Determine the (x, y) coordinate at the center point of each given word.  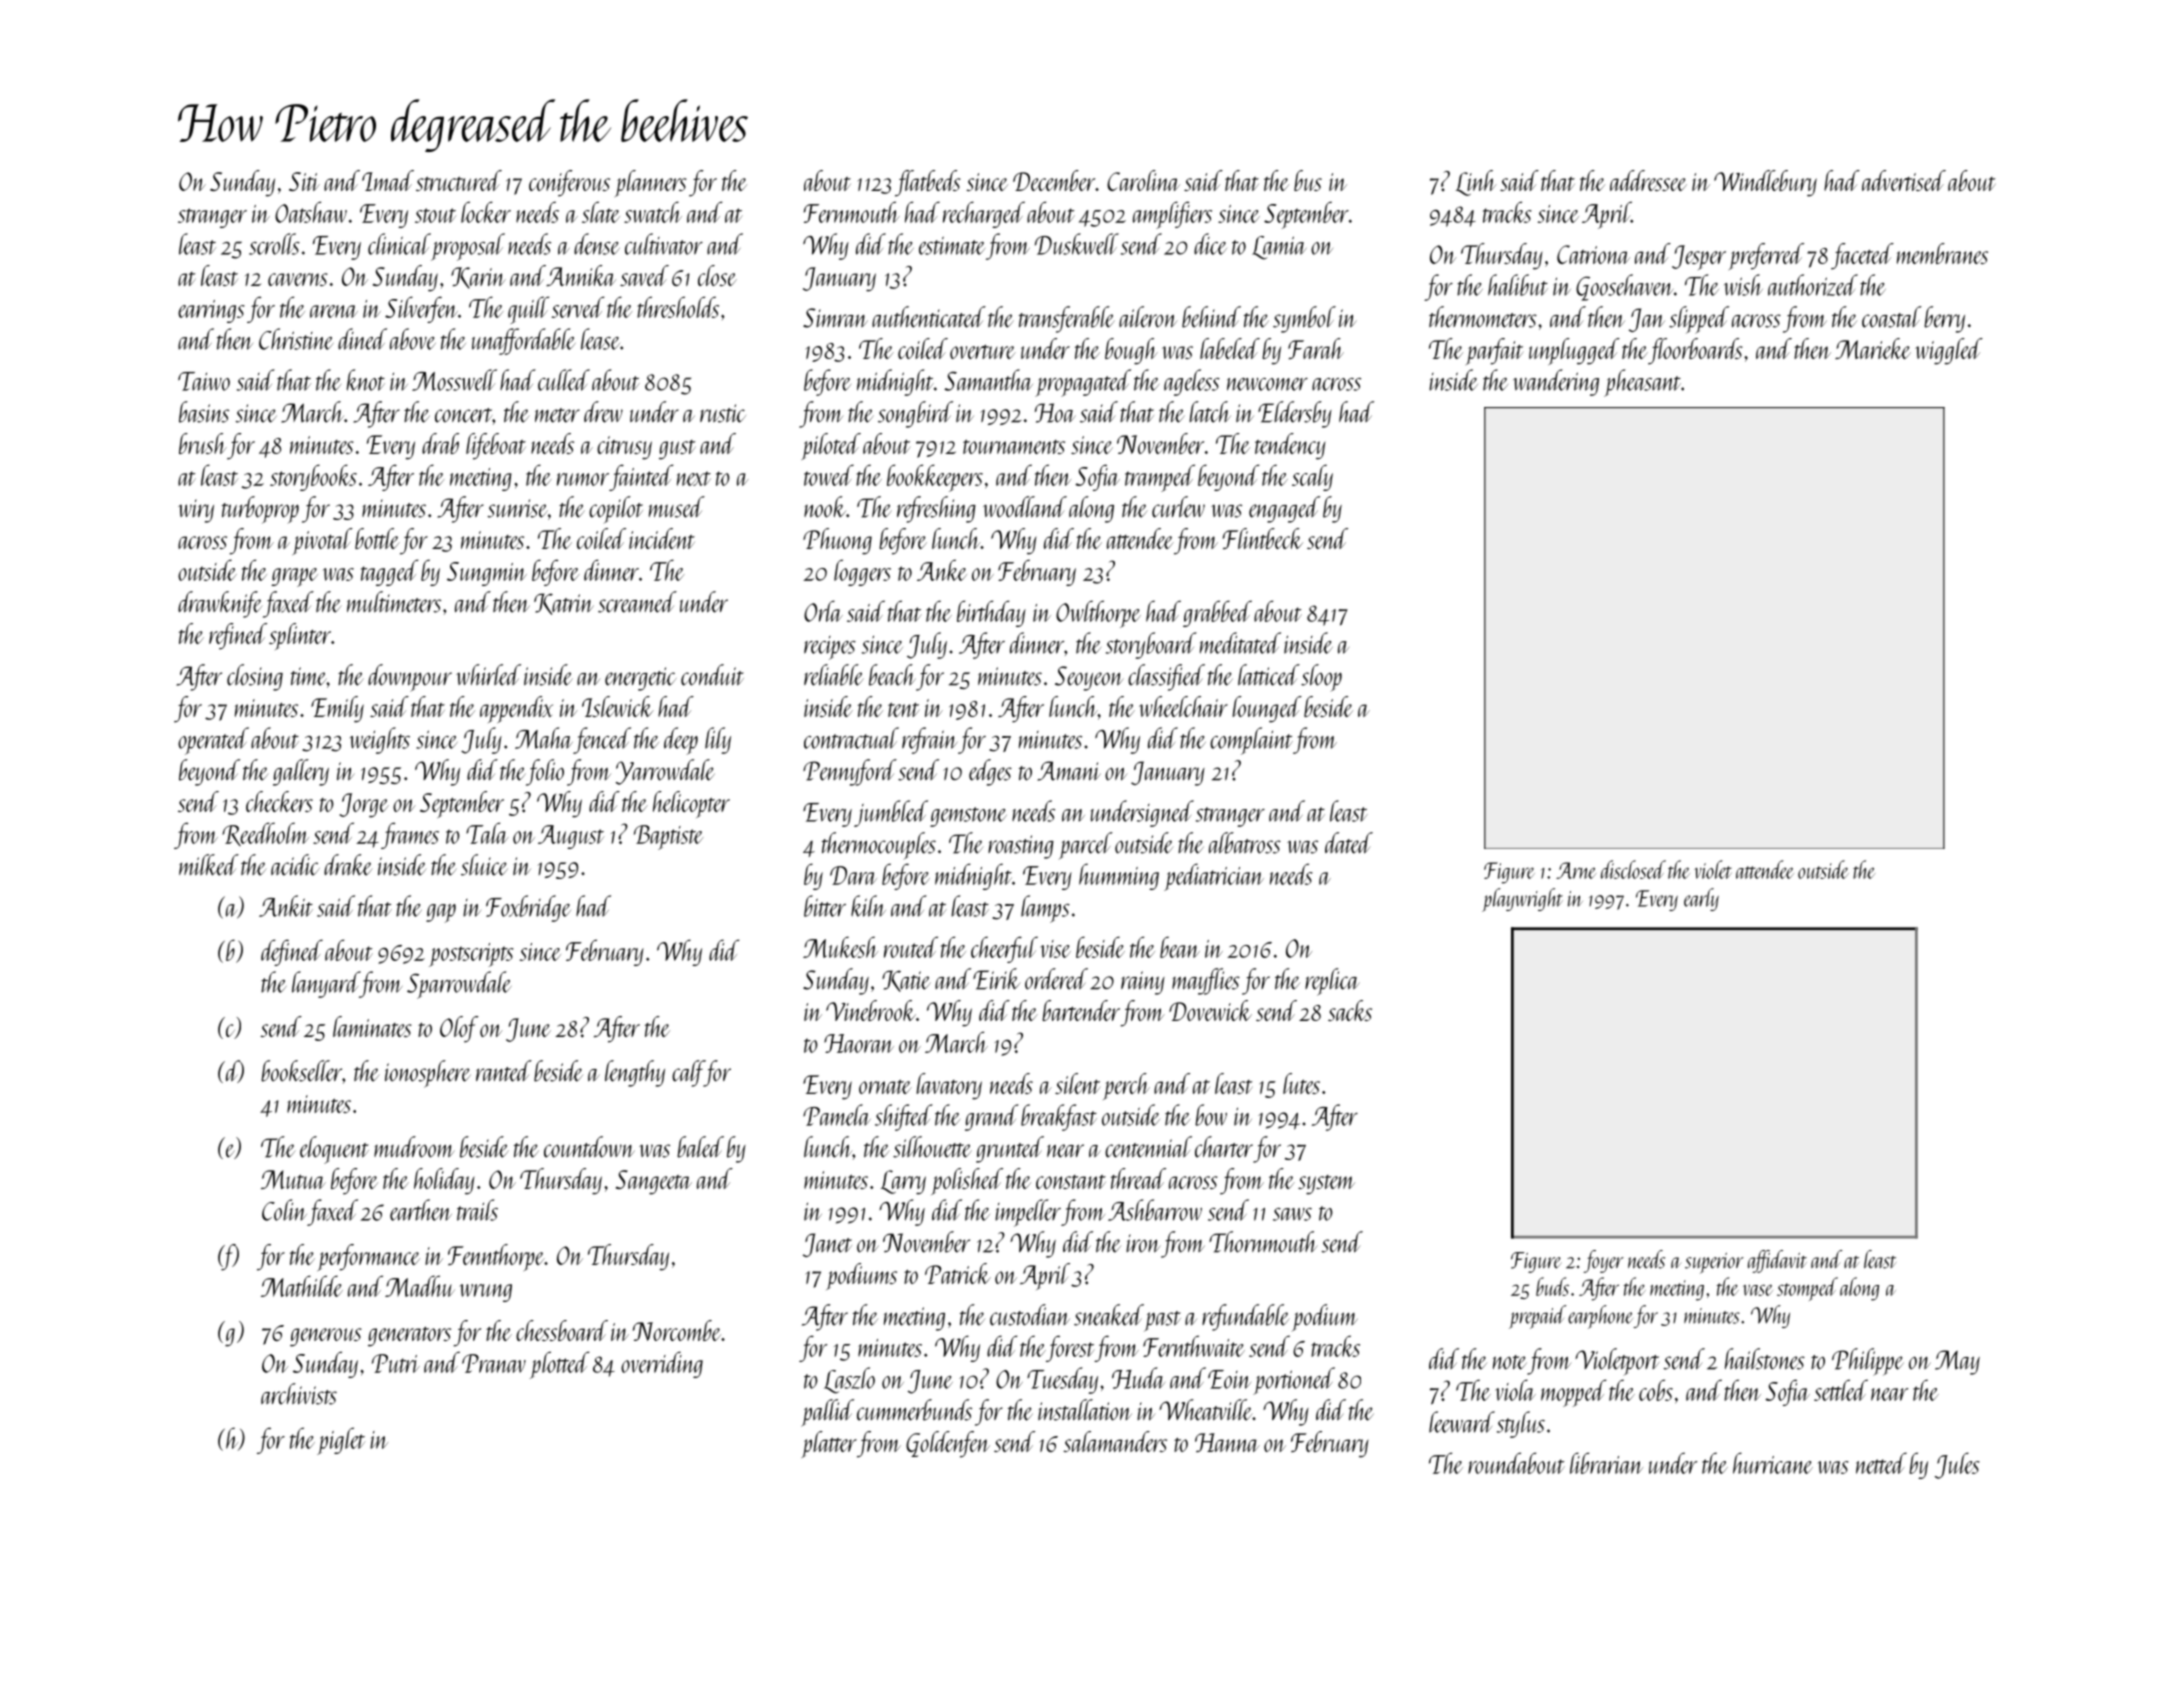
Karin (478, 278)
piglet (341, 1441)
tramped (1160, 478)
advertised (1904, 180)
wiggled (1949, 351)
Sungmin (487, 574)
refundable (1246, 1317)
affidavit (1777, 1261)
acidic (295, 865)
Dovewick (1210, 1010)
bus (1308, 180)
